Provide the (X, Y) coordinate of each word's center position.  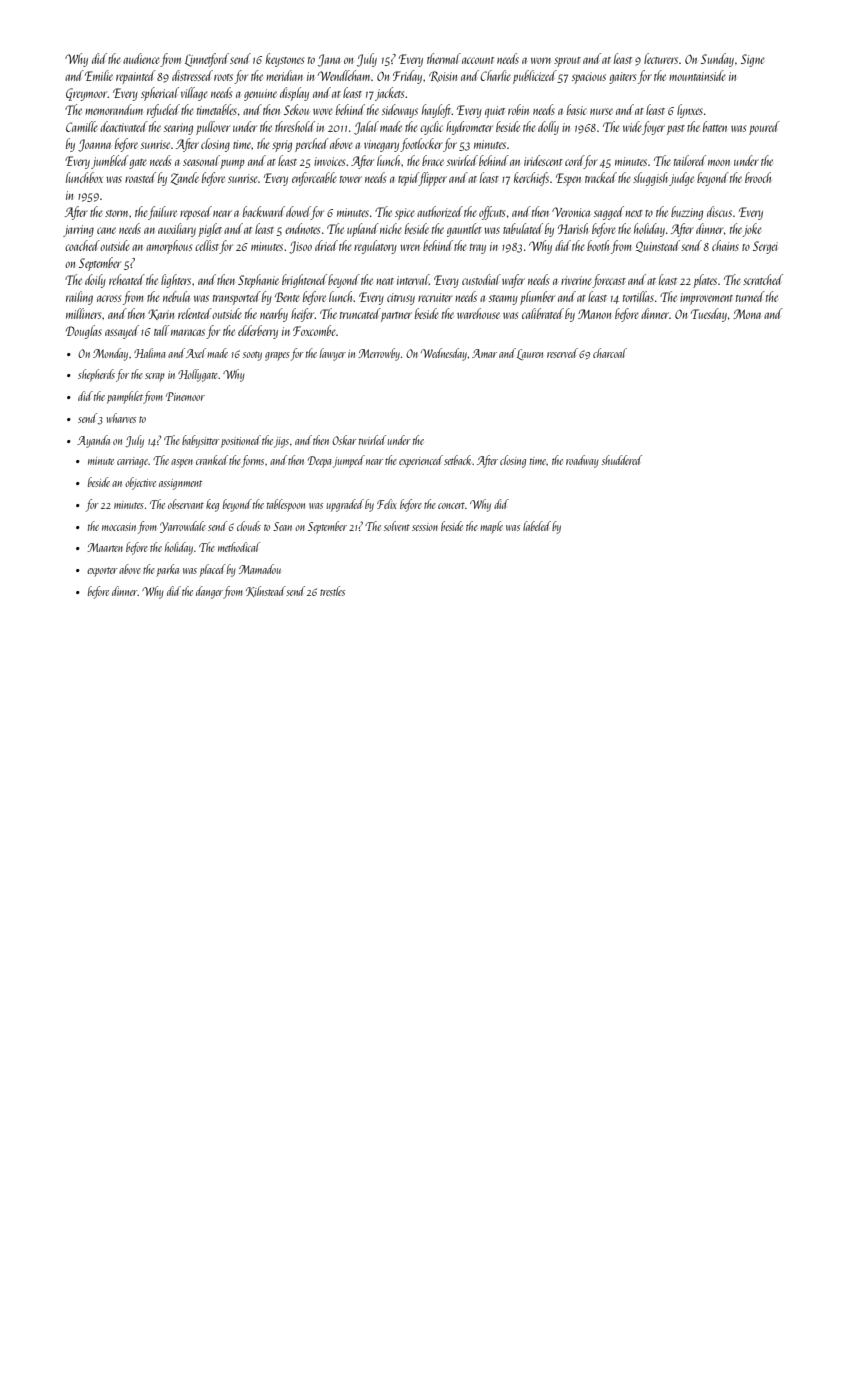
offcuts (492, 213)
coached (82, 245)
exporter (102, 572)
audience (142, 60)
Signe (753, 60)
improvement (706, 299)
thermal (444, 58)
